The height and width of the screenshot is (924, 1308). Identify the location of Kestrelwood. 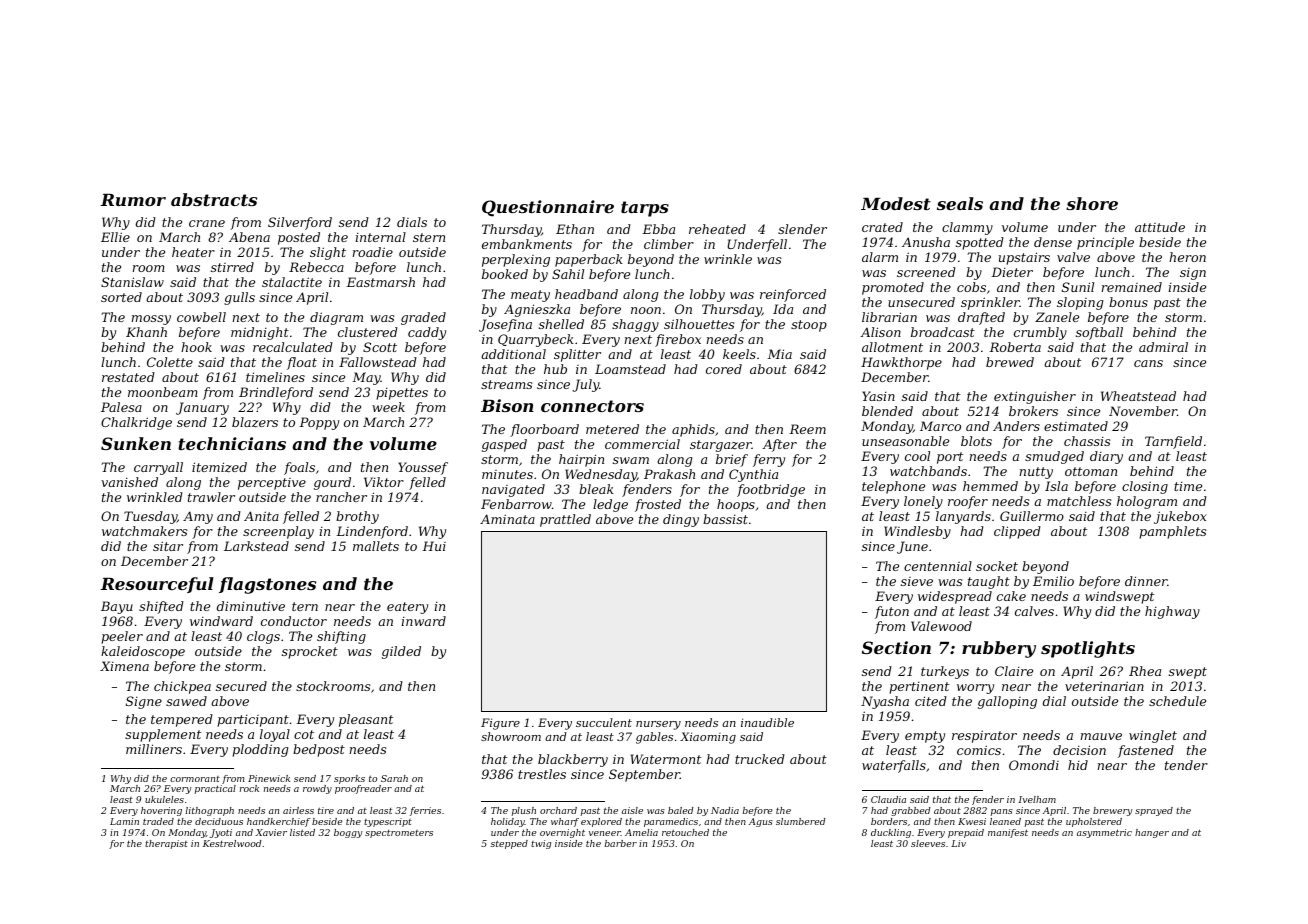
(232, 843).
